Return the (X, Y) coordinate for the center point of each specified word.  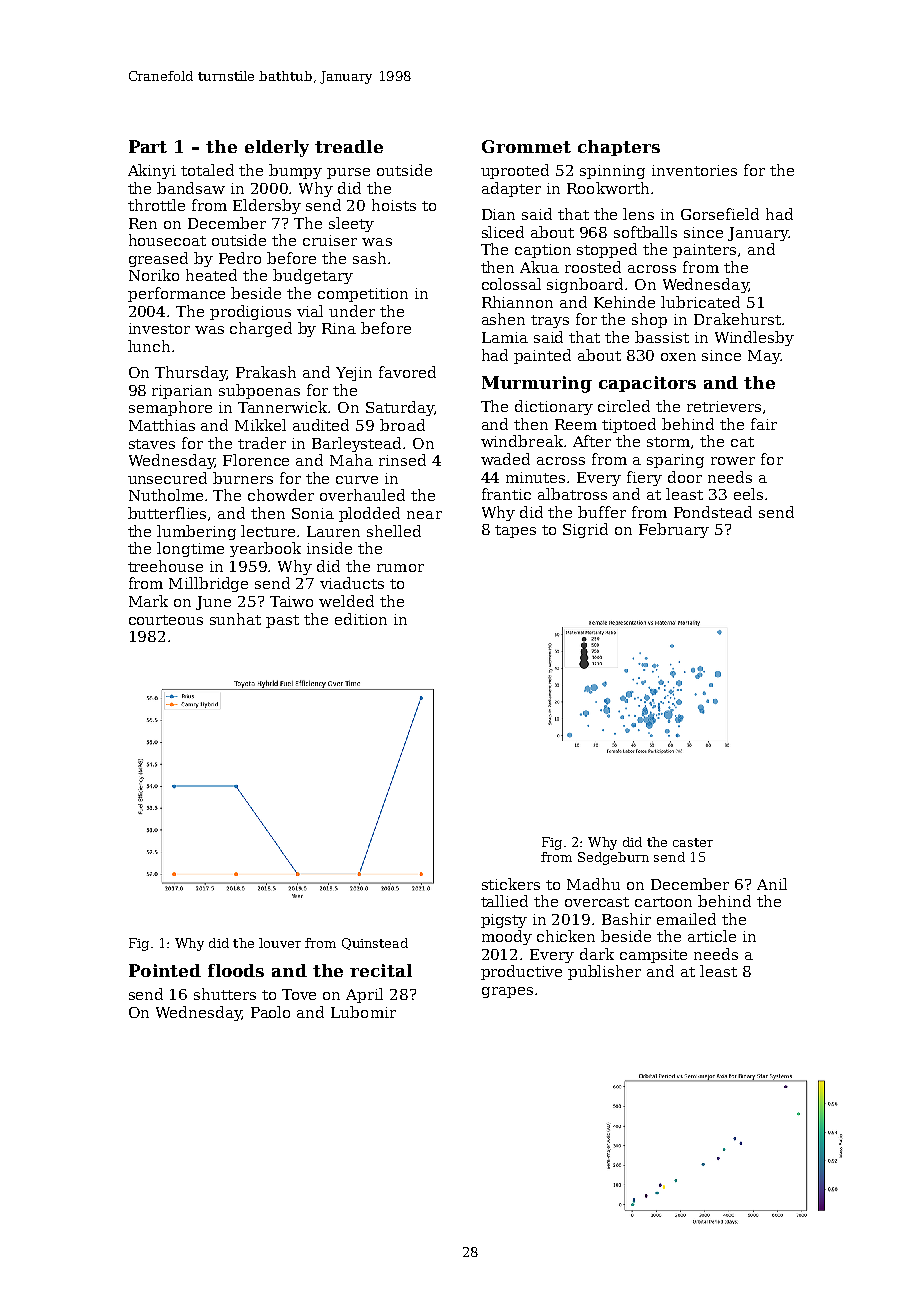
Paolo (270, 1012)
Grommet (526, 146)
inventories (694, 170)
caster (693, 842)
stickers (511, 884)
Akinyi (152, 171)
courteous (166, 620)
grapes (507, 992)
